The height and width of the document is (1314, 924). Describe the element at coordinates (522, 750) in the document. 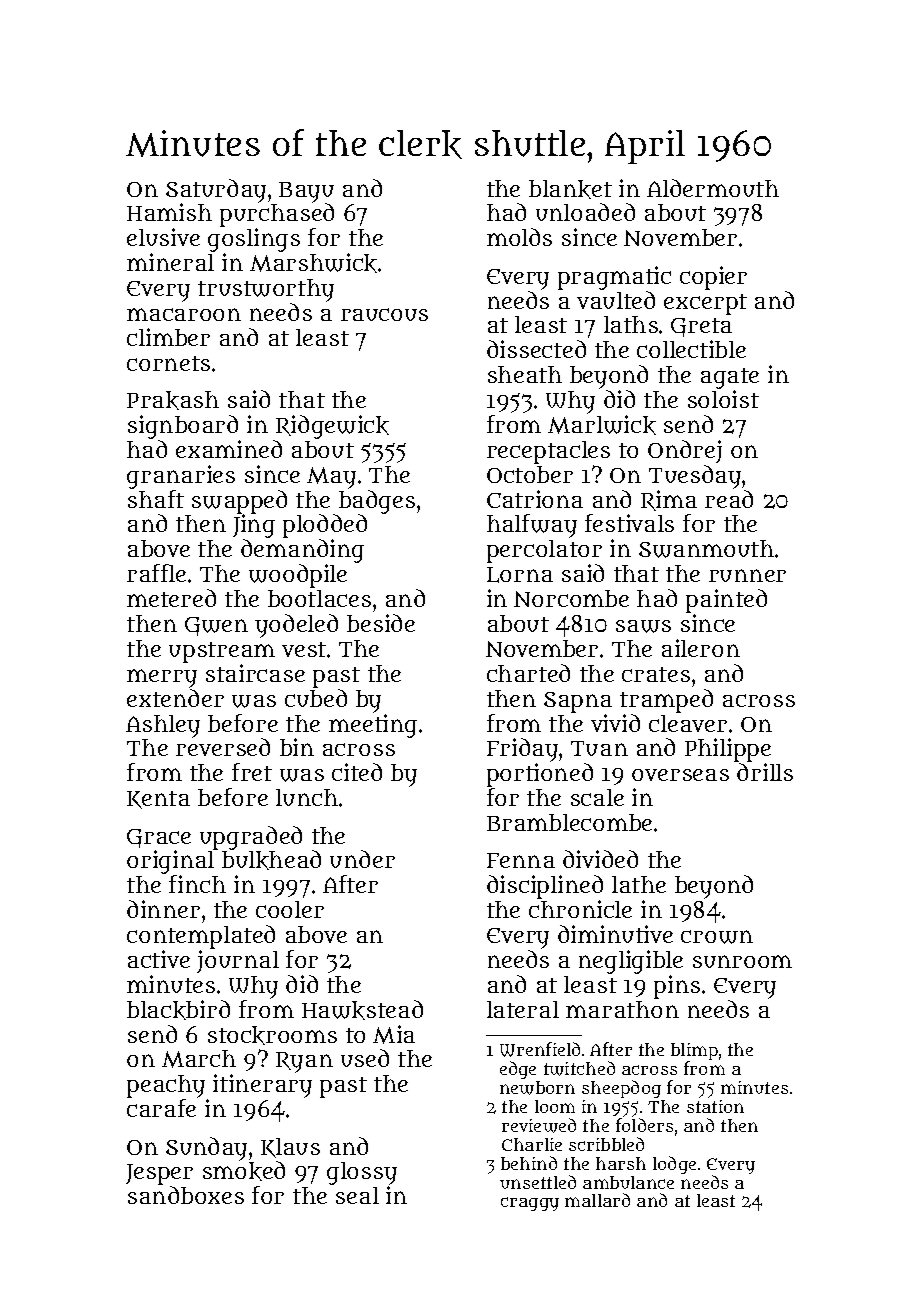

I see `Friday` at that location.
